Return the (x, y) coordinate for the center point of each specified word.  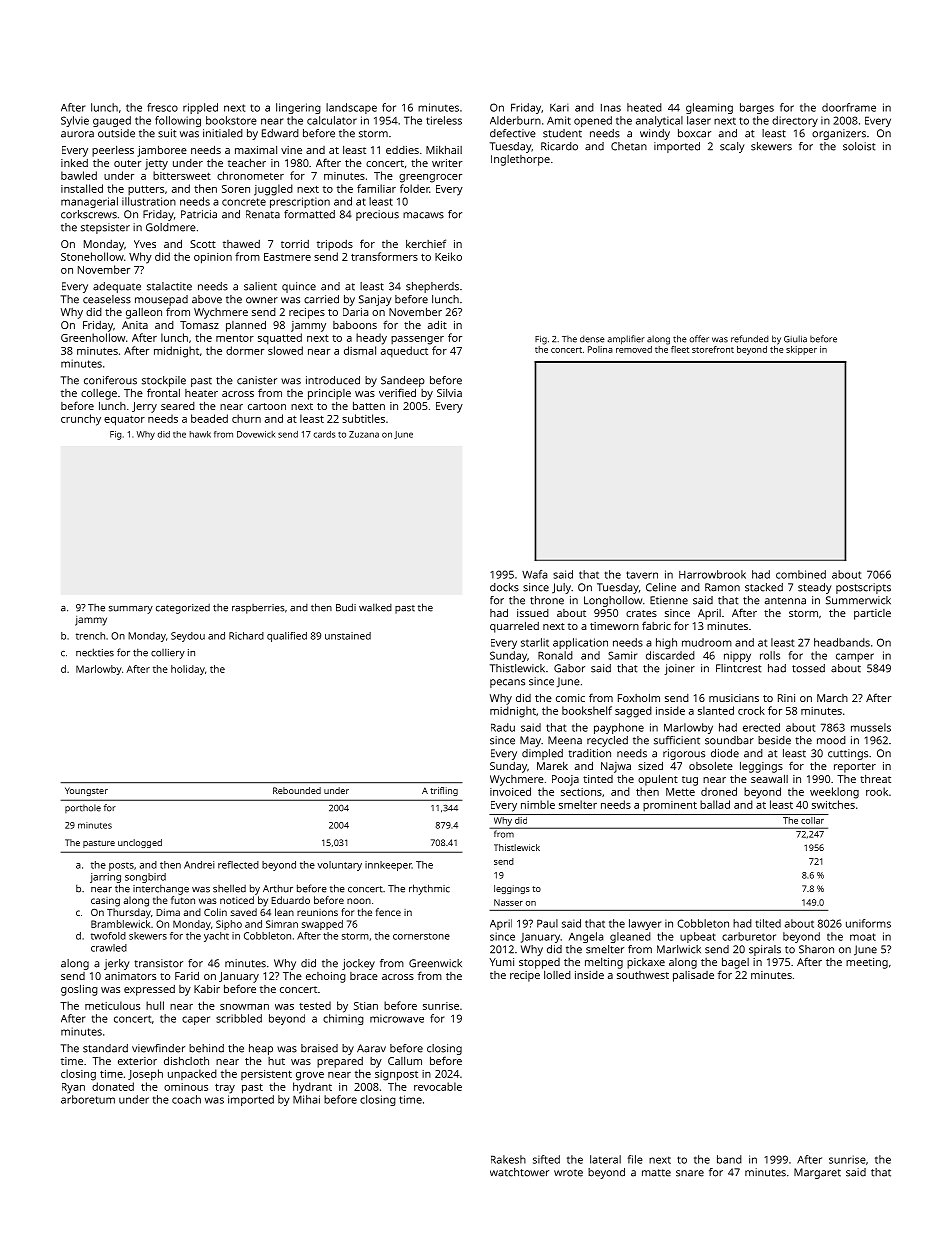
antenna (785, 601)
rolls (770, 655)
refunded (749, 339)
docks (504, 587)
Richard (246, 636)
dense (592, 339)
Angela (586, 937)
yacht (216, 937)
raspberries (258, 609)
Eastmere (287, 257)
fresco (162, 107)
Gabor (569, 668)
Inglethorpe (520, 160)
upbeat (698, 937)
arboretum (88, 1099)
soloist (859, 146)
